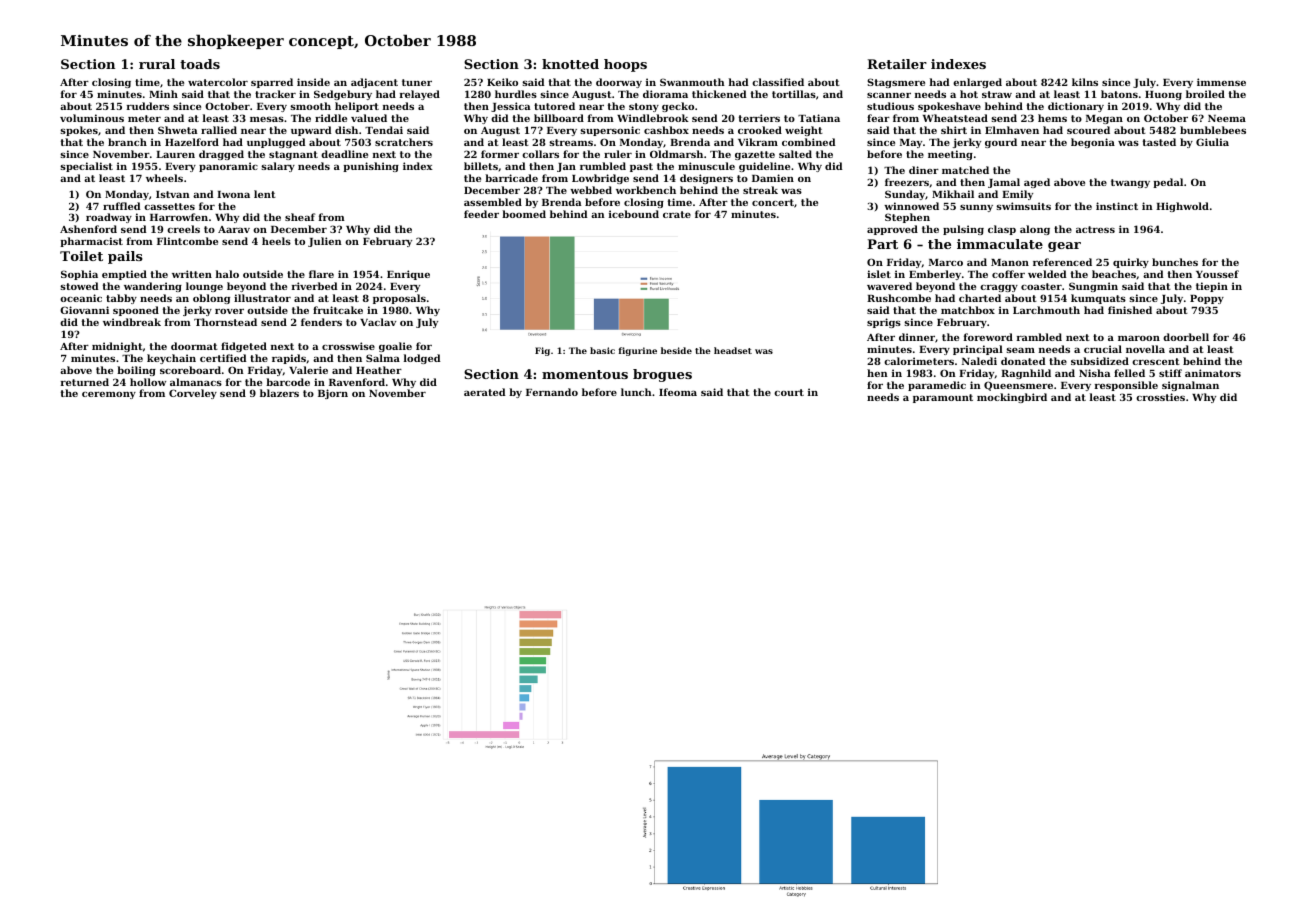 The height and width of the page is (924, 1308). What do you see at coordinates (524, 214) in the page?
I see `boomed` at bounding box center [524, 214].
